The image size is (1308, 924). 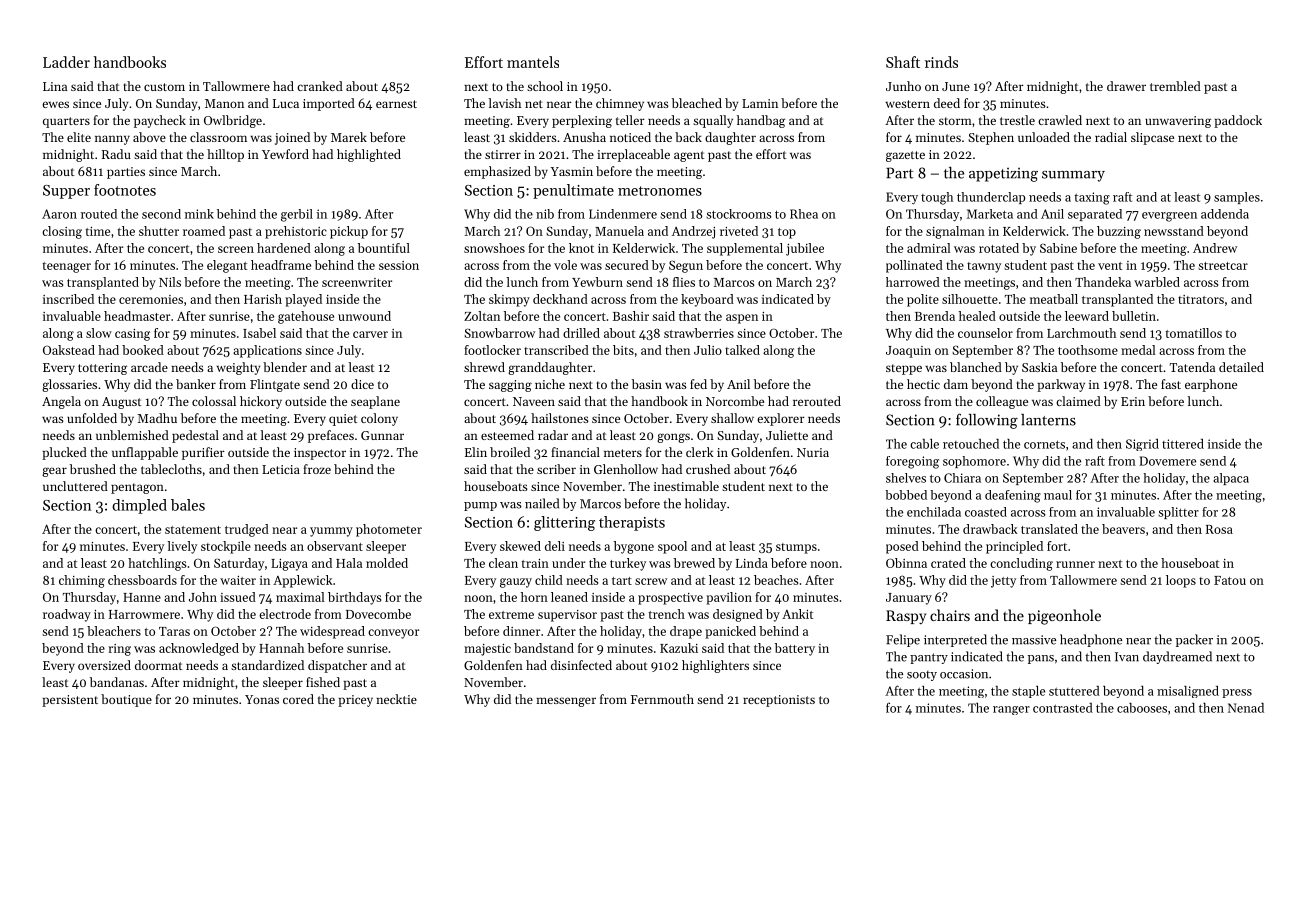 I want to click on unblemished, so click(x=132, y=435).
